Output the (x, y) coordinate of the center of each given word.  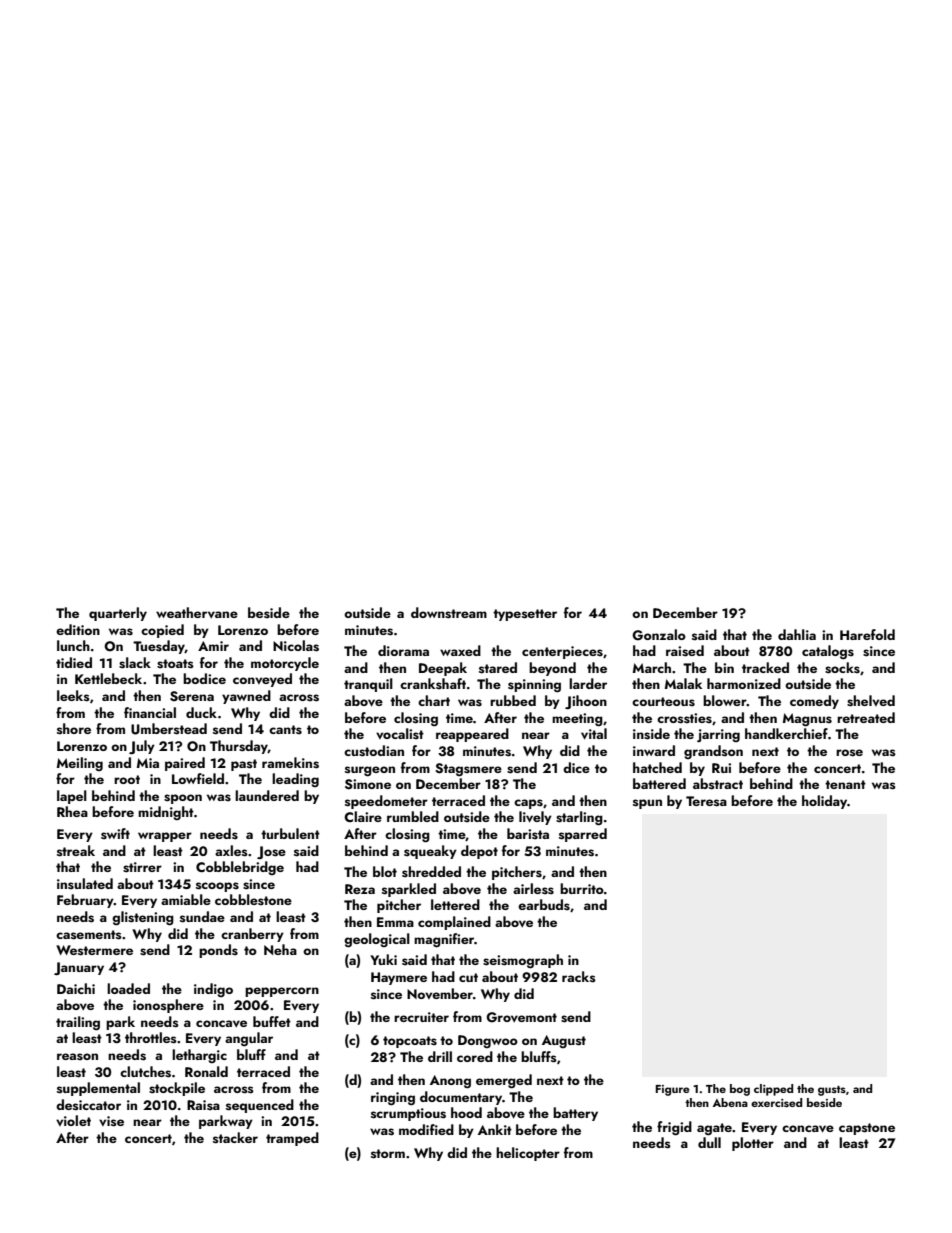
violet (73, 1120)
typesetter (525, 615)
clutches (145, 1072)
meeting (577, 720)
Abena (730, 1102)
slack (135, 663)
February (85, 901)
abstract (718, 784)
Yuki (383, 959)
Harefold (867, 634)
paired (185, 764)
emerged (504, 1081)
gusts (832, 1091)
